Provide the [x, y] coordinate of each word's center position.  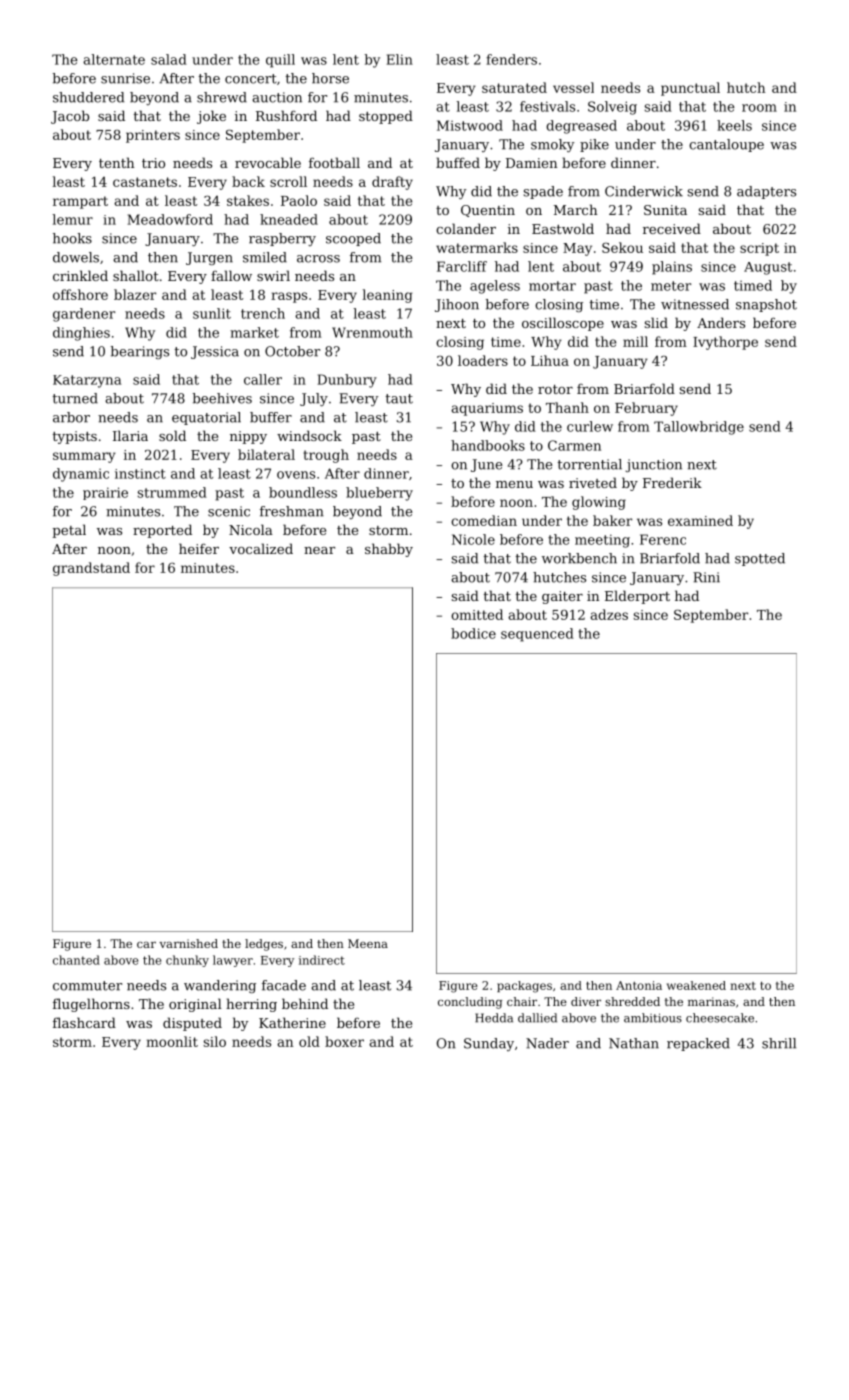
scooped [353, 239]
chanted [76, 960]
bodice [473, 633]
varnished [188, 943]
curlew [590, 426]
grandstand [91, 569]
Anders [721, 322]
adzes [609, 614]
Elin [399, 59]
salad [169, 59]
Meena [368, 943]
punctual [690, 89]
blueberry [379, 494]
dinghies [81, 334]
